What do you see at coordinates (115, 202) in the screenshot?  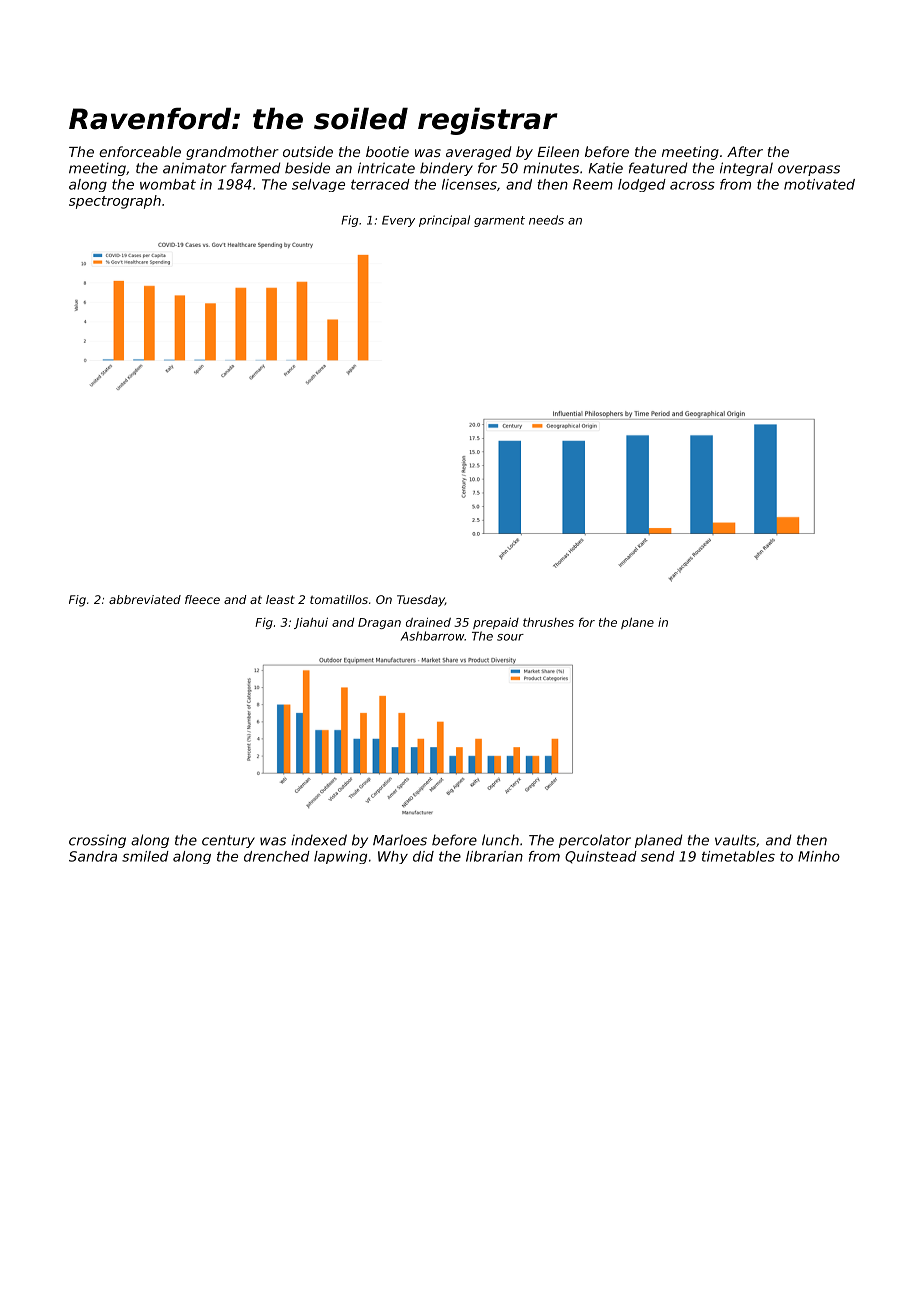 I see `spectrograph` at bounding box center [115, 202].
